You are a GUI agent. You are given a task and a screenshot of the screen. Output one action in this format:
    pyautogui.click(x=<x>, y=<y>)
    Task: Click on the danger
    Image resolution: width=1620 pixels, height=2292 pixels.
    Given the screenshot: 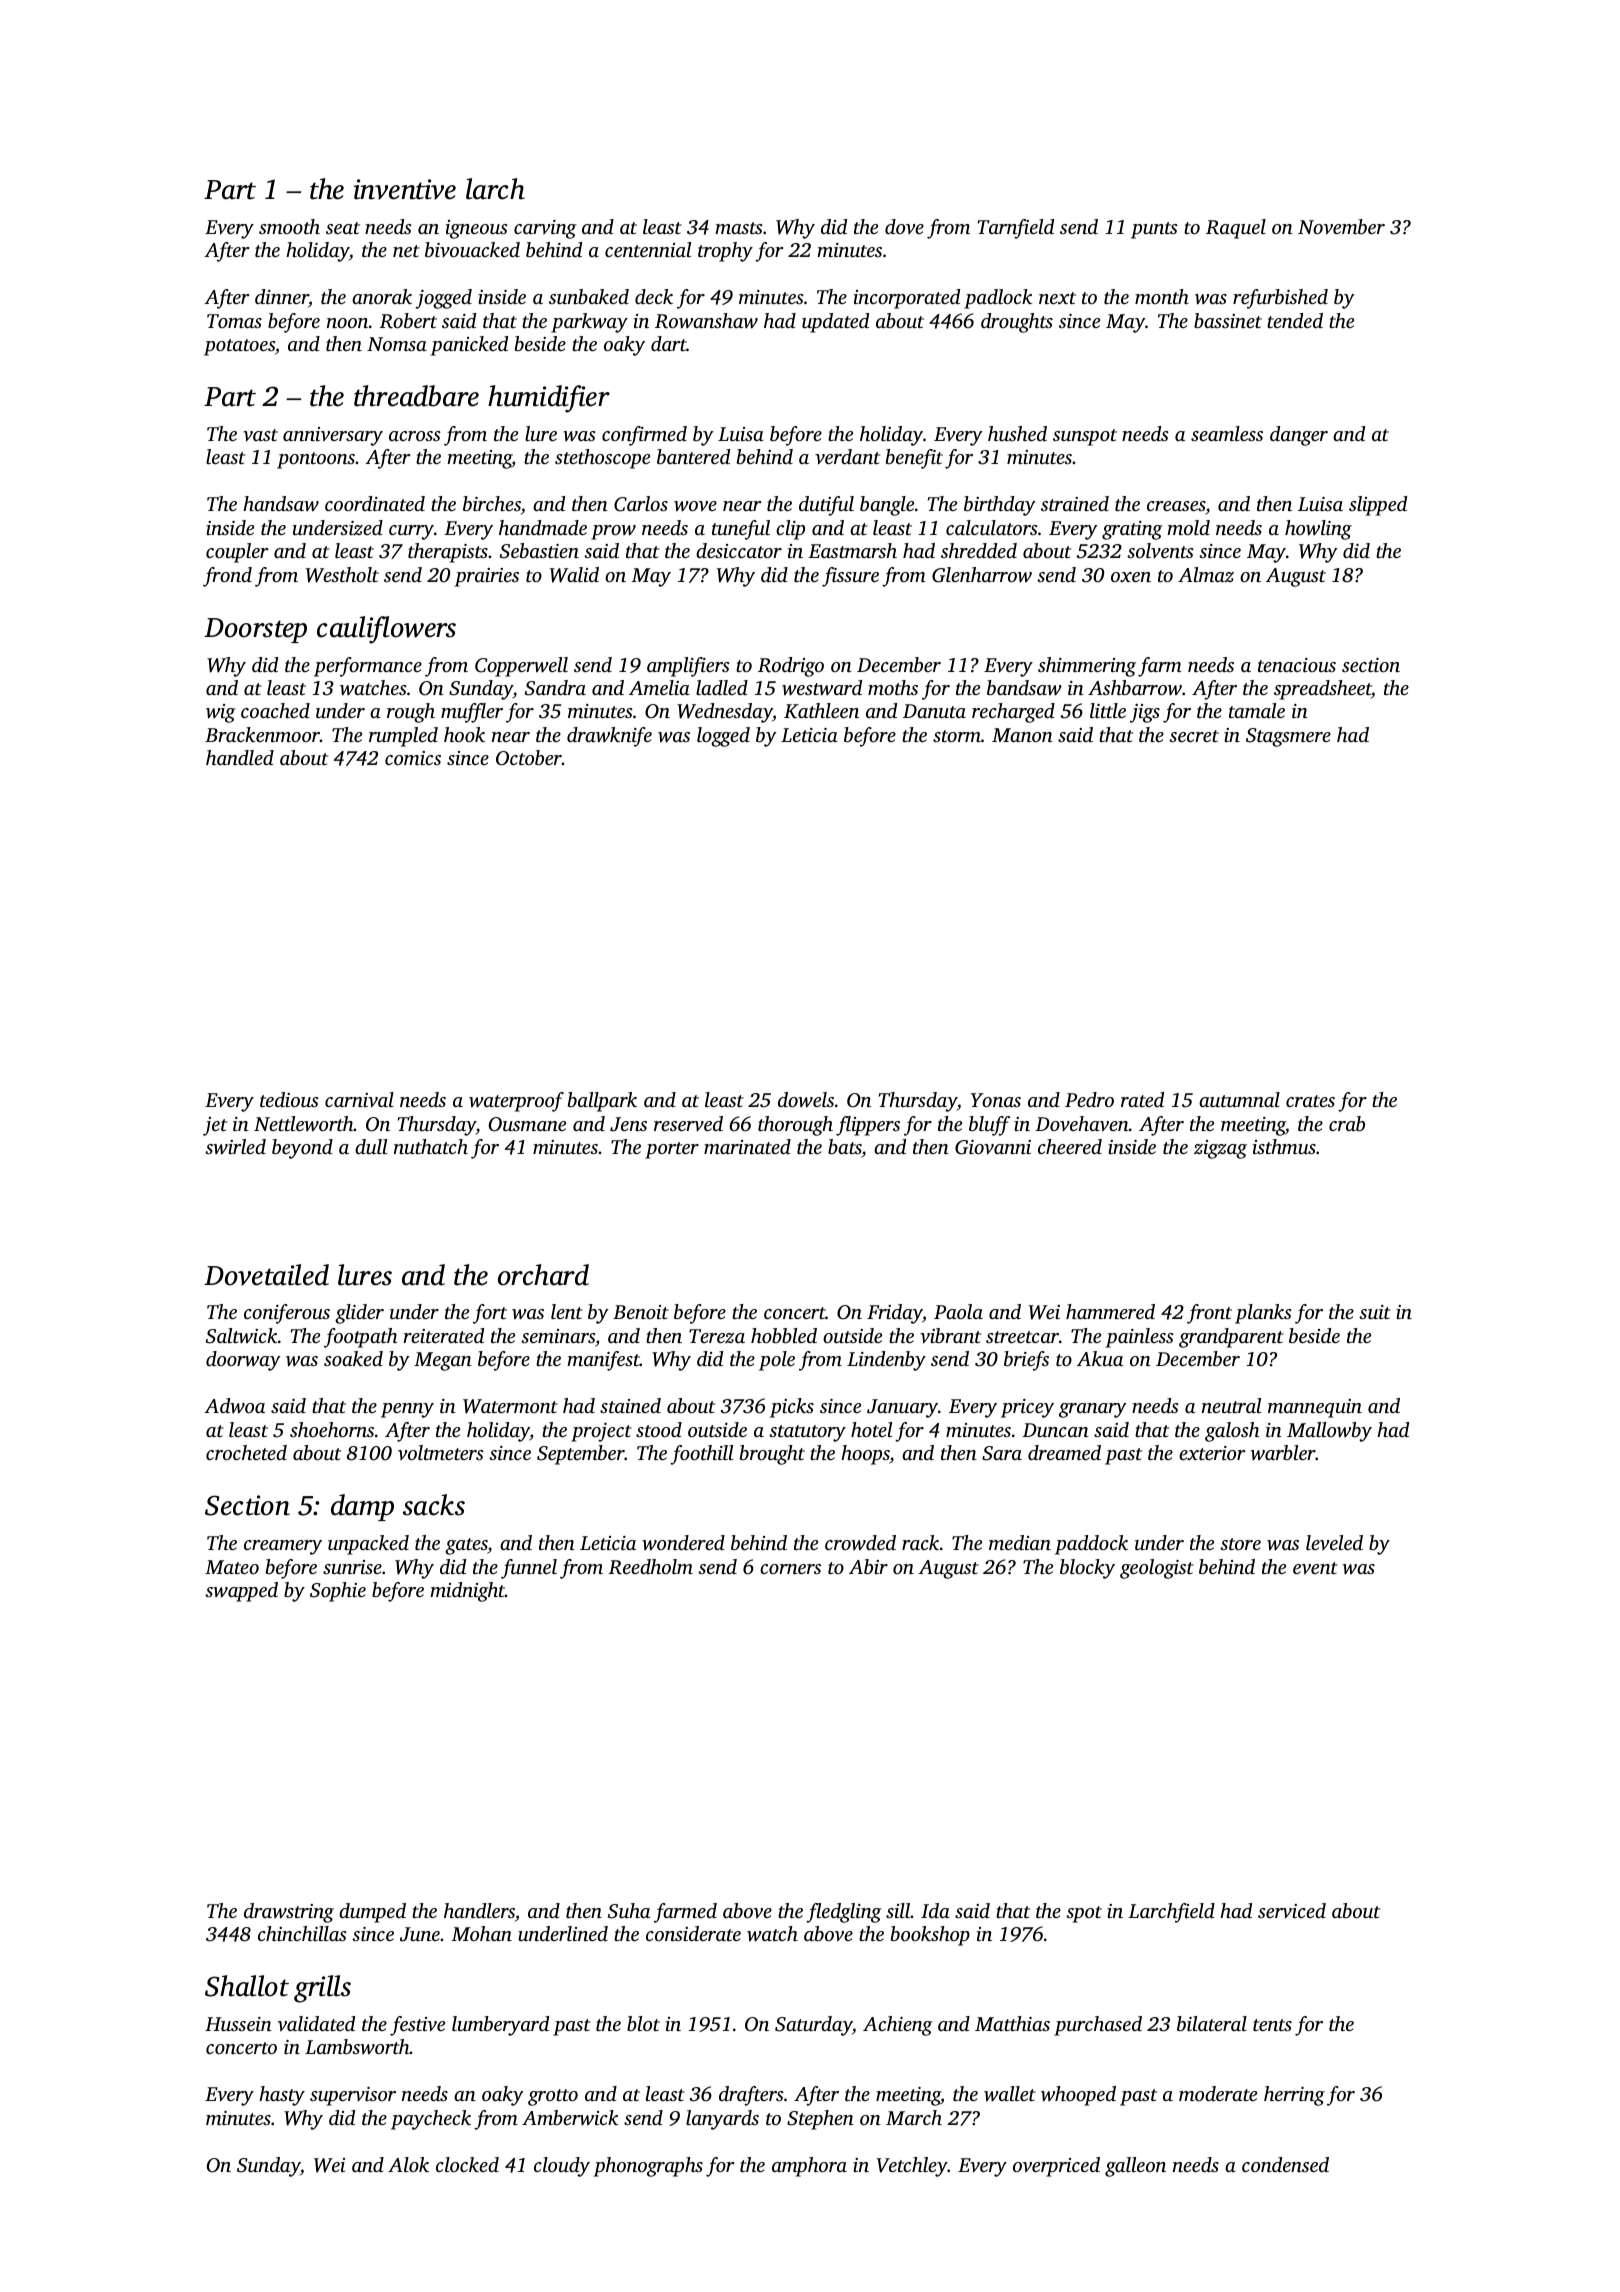 What is the action you would take?
    pyautogui.click(x=1299, y=436)
